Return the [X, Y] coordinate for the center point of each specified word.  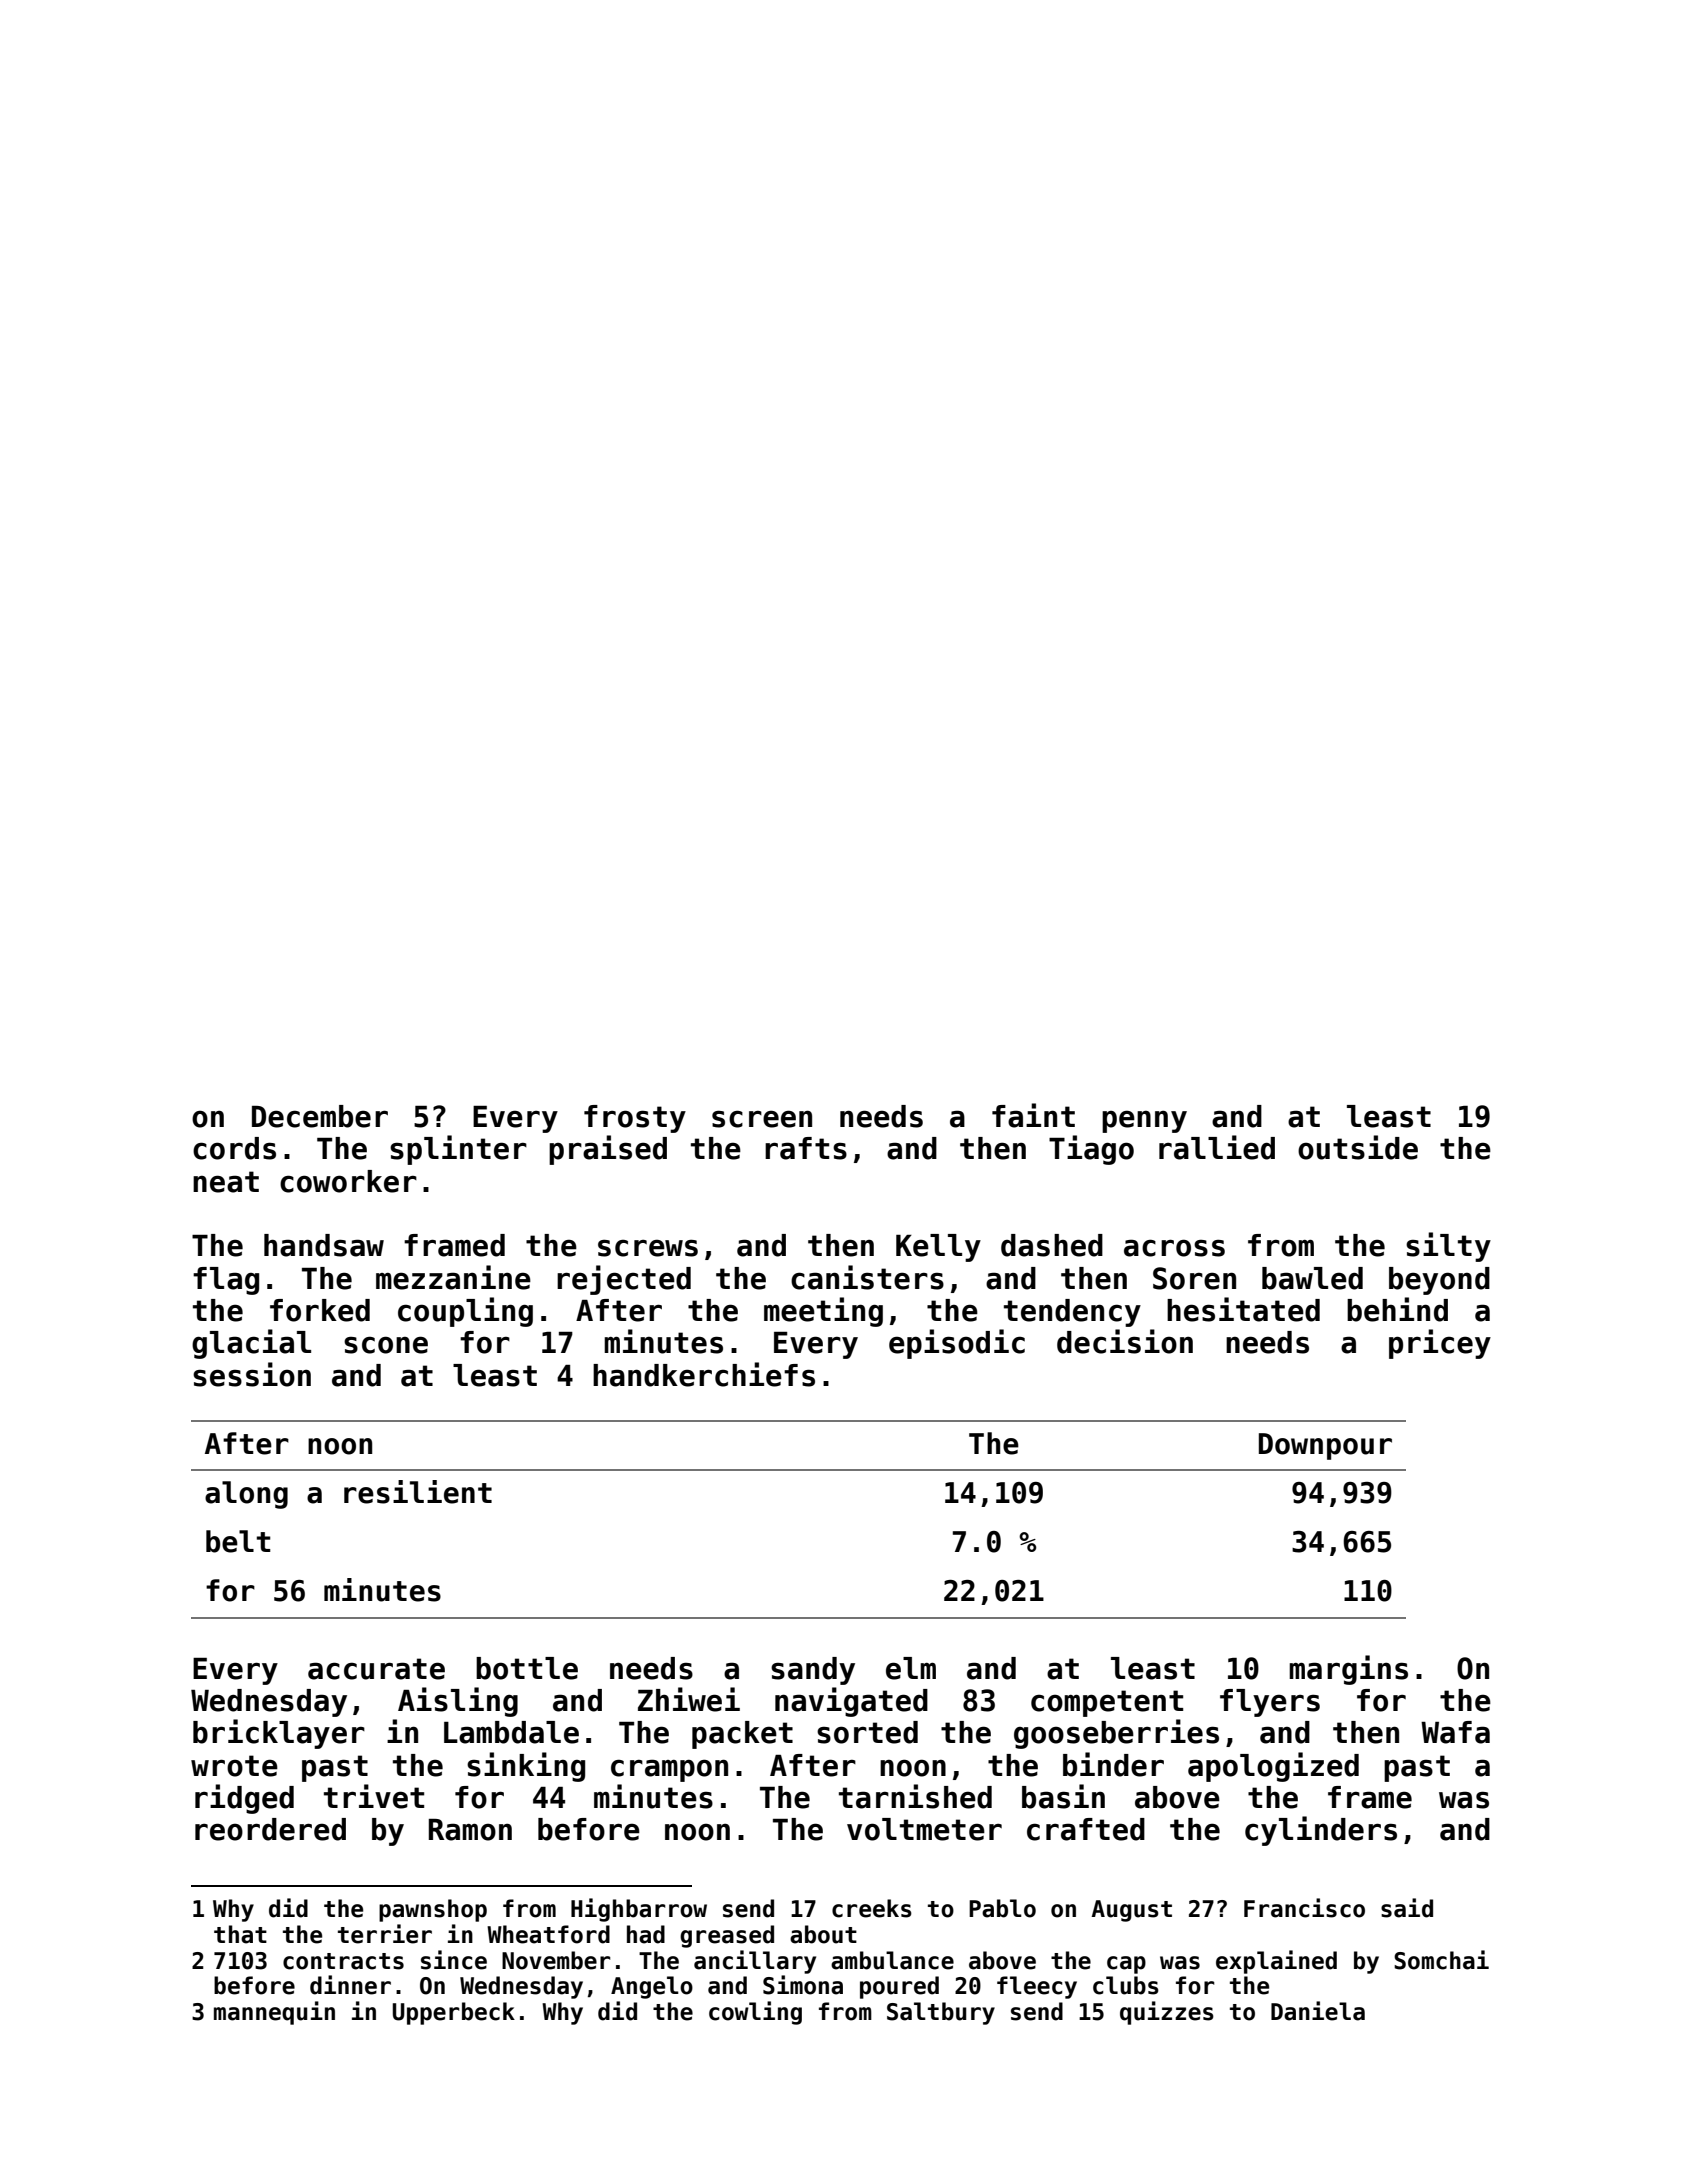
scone [386, 1345]
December [320, 1116]
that [240, 1934]
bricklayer [279, 1734]
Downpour [1325, 1446]
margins [1348, 1670]
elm [911, 1668]
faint [1033, 1115]
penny [1144, 1121]
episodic [957, 1344]
